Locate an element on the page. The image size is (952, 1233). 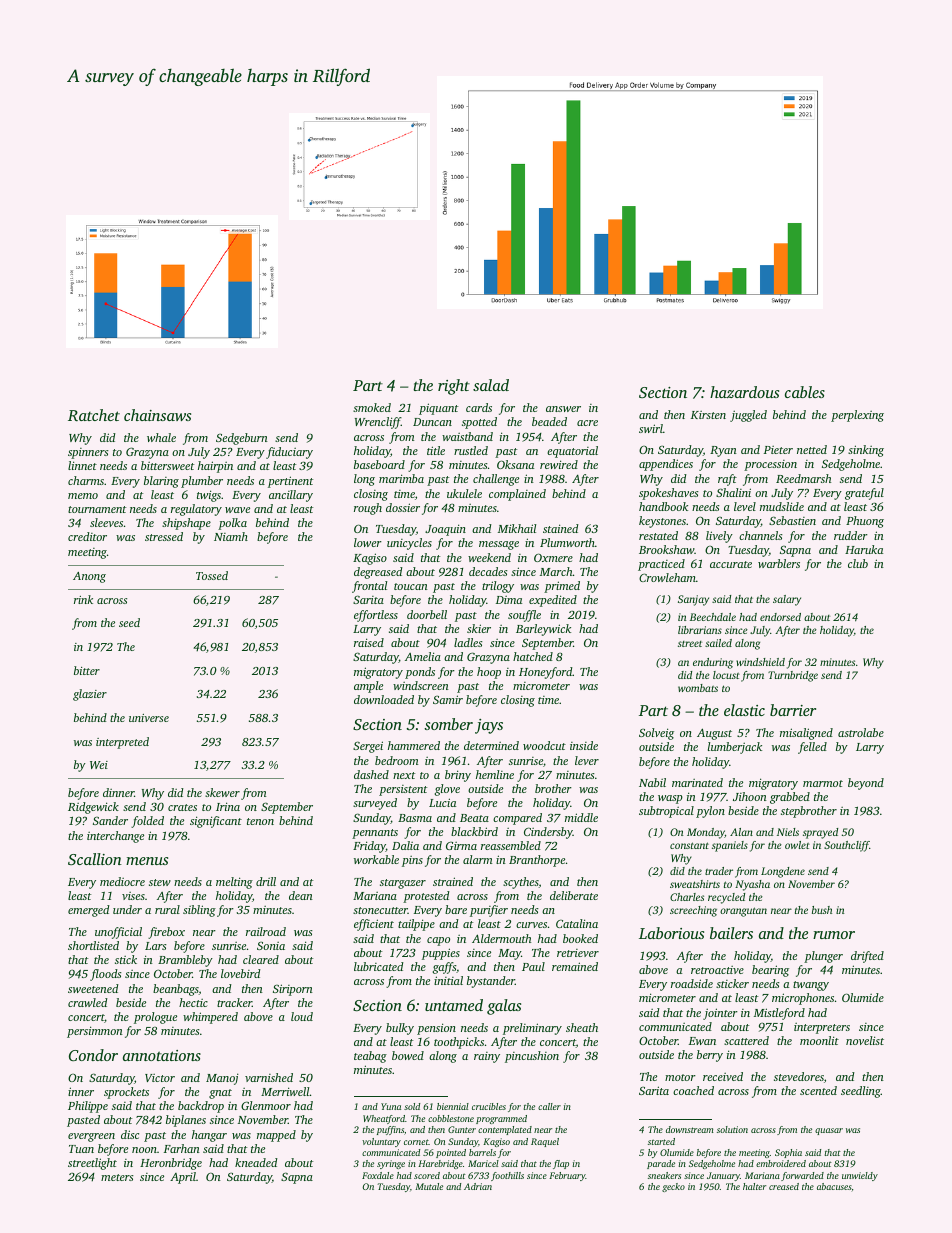
regulatory is located at coordinates (196, 510).
